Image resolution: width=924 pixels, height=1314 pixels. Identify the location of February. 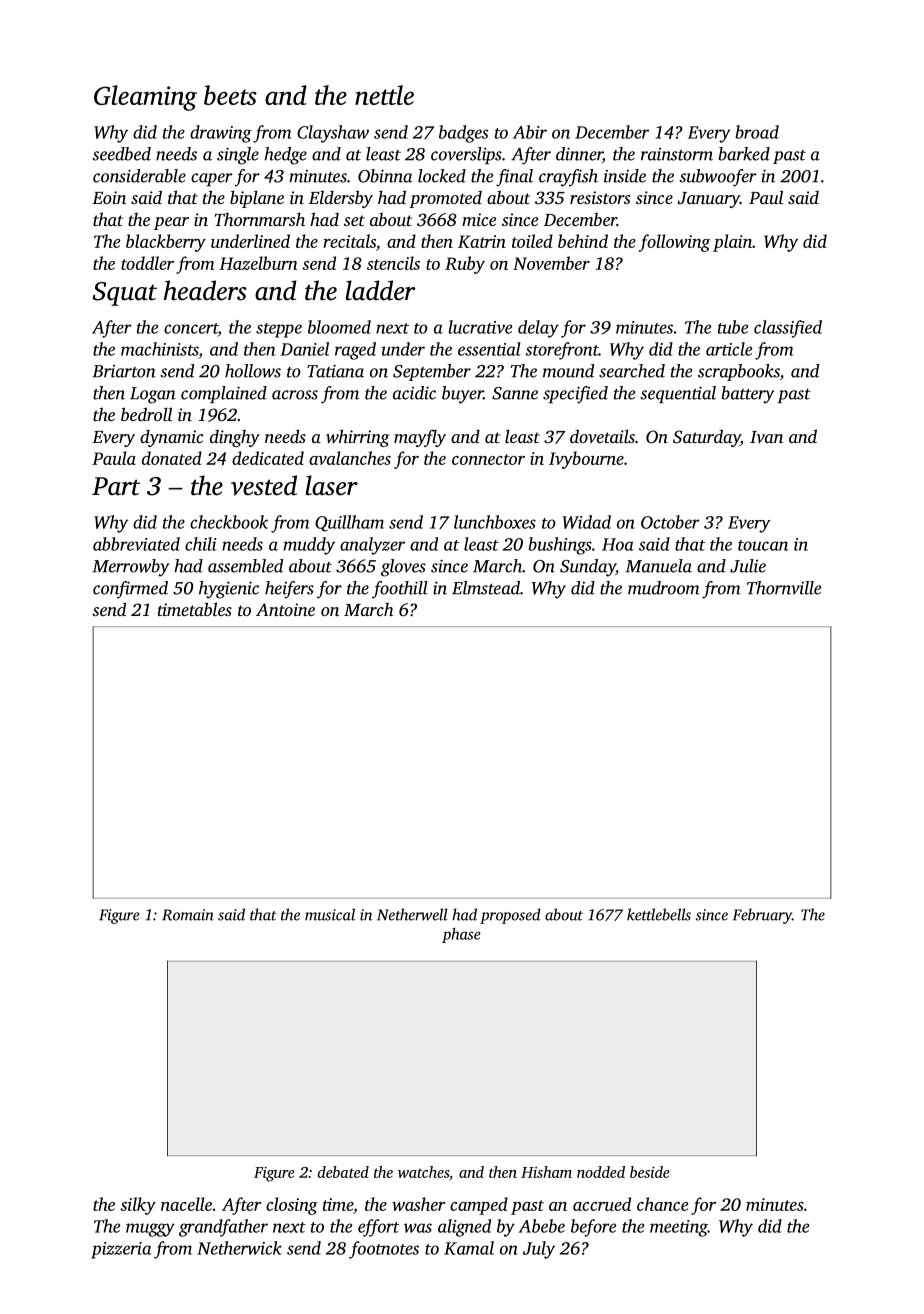
(762, 916).
